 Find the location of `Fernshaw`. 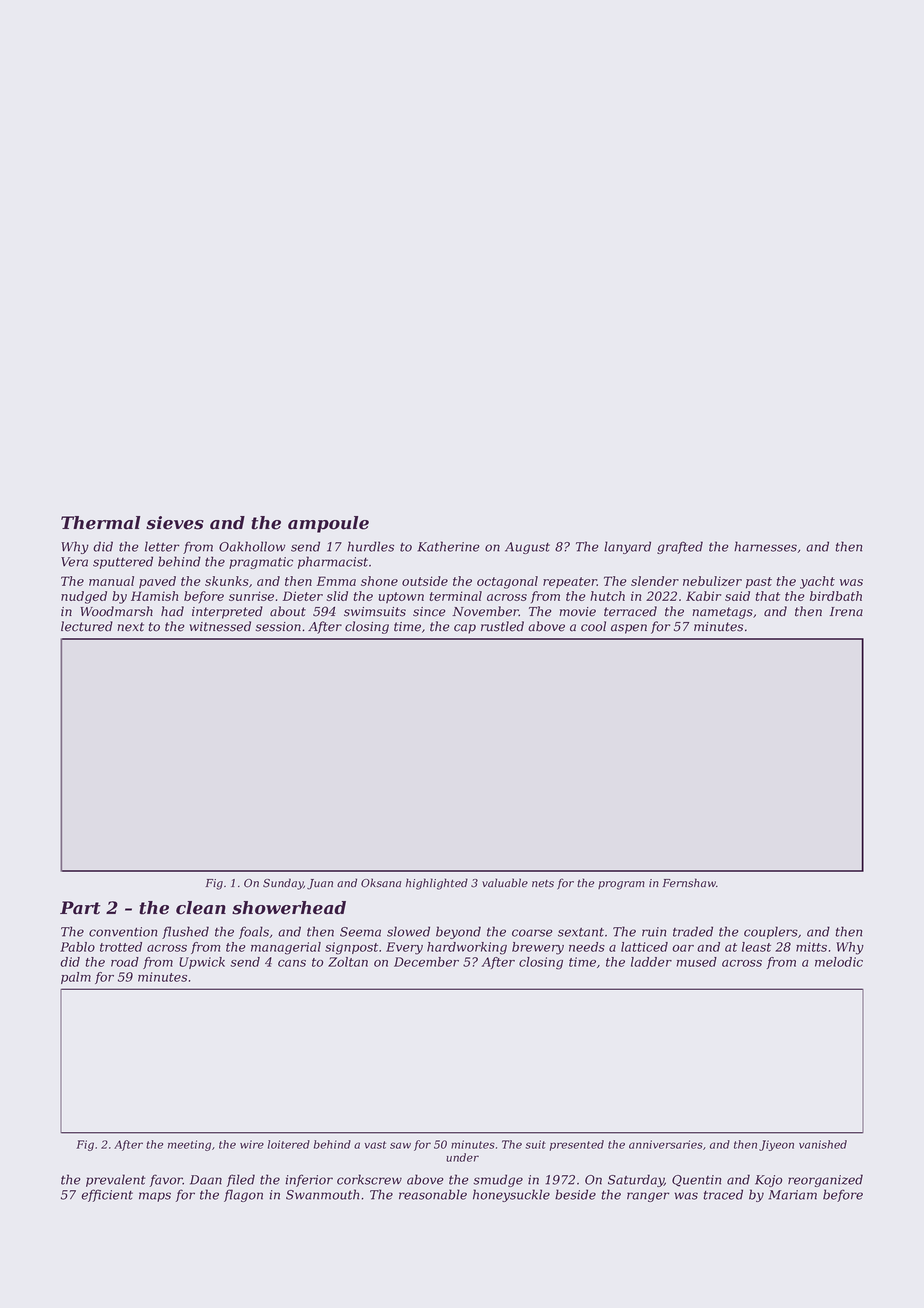

Fernshaw is located at coordinates (689, 883).
